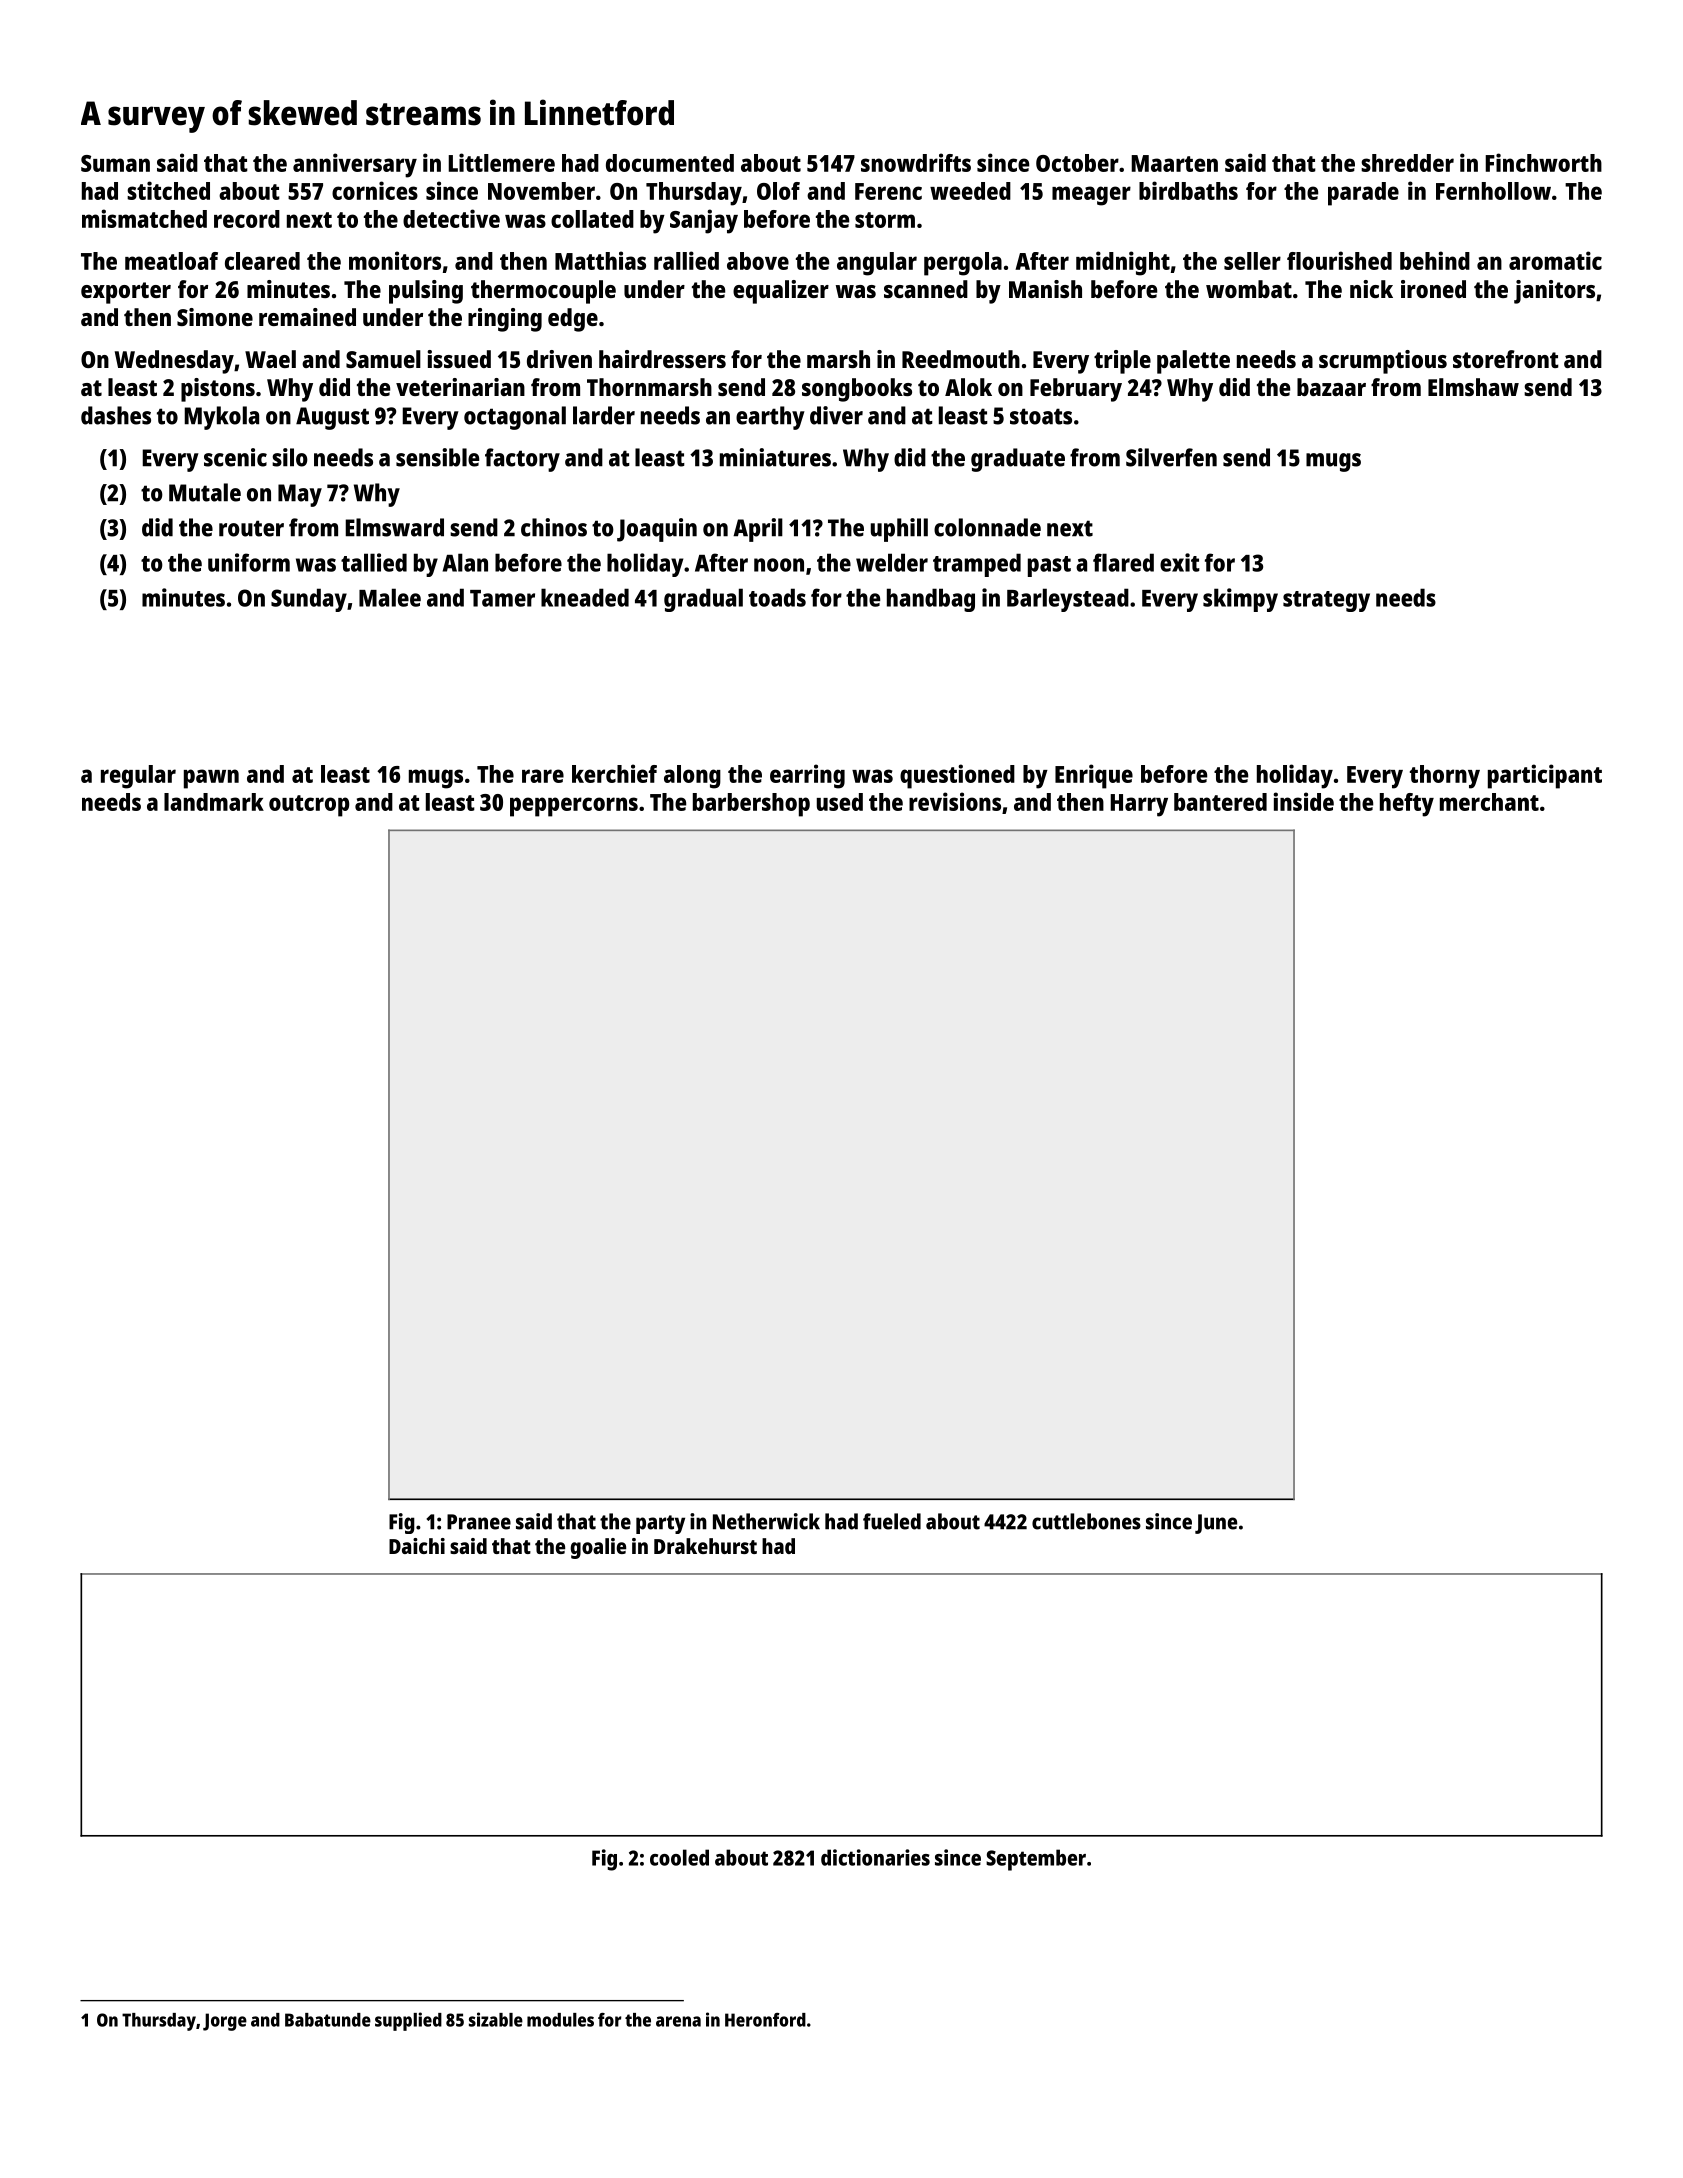 The height and width of the document is (2178, 1683). What do you see at coordinates (225, 2022) in the document?
I see `Jorge` at bounding box center [225, 2022].
